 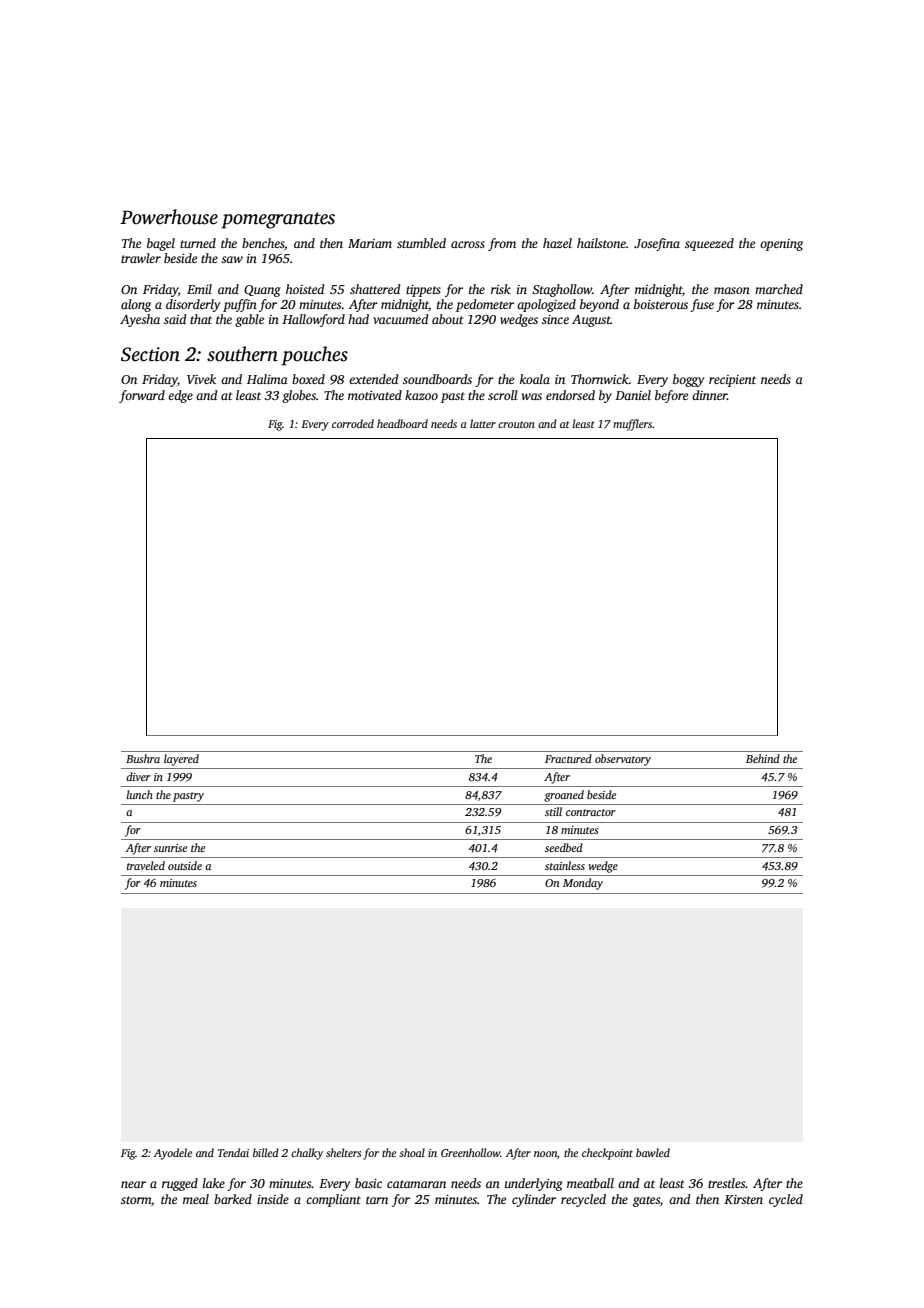 What do you see at coordinates (534, 1184) in the page?
I see `underlying` at bounding box center [534, 1184].
